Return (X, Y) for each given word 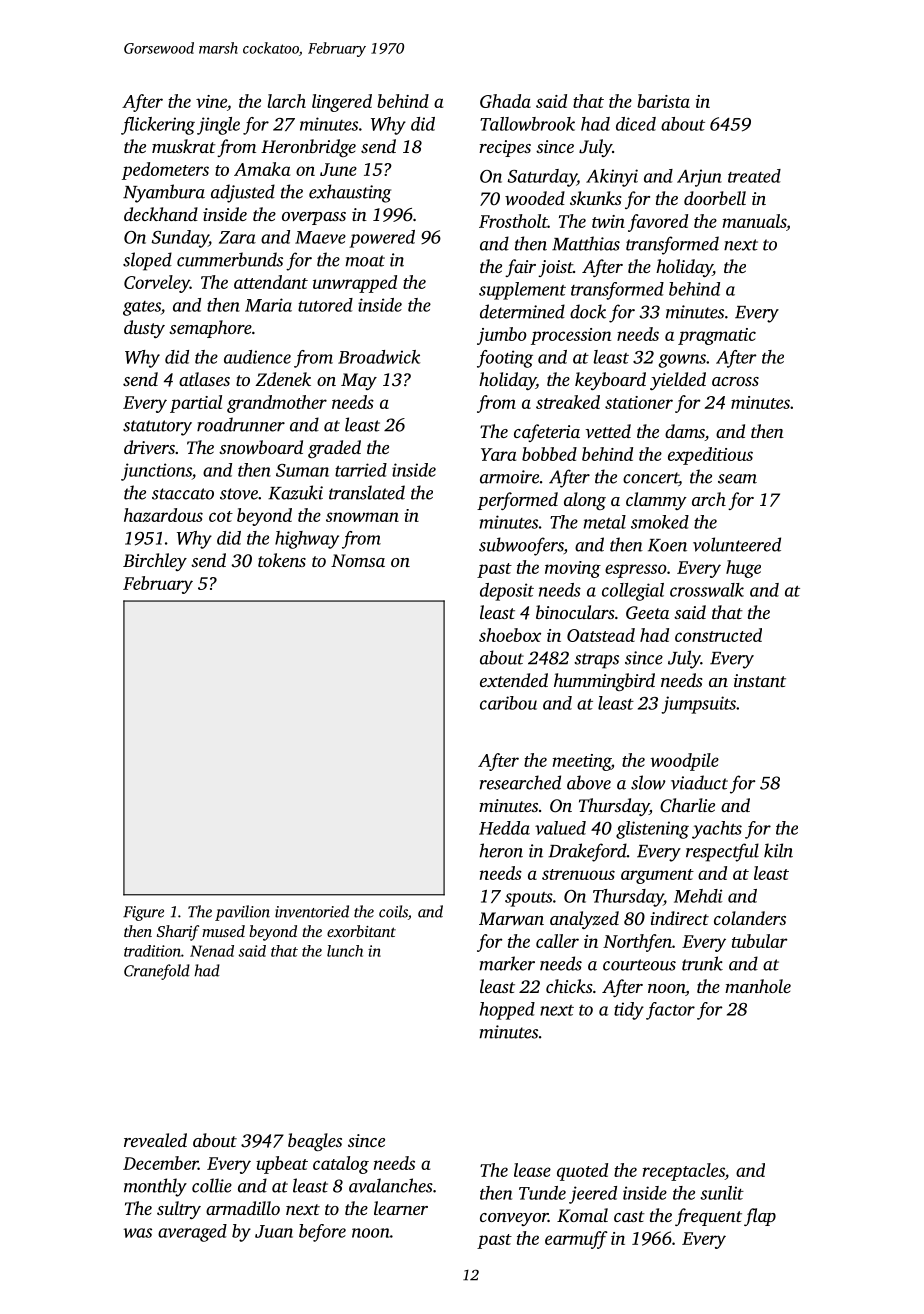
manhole (758, 986)
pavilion (242, 913)
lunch (345, 951)
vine (211, 101)
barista (663, 101)
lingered (342, 103)
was (138, 1233)
